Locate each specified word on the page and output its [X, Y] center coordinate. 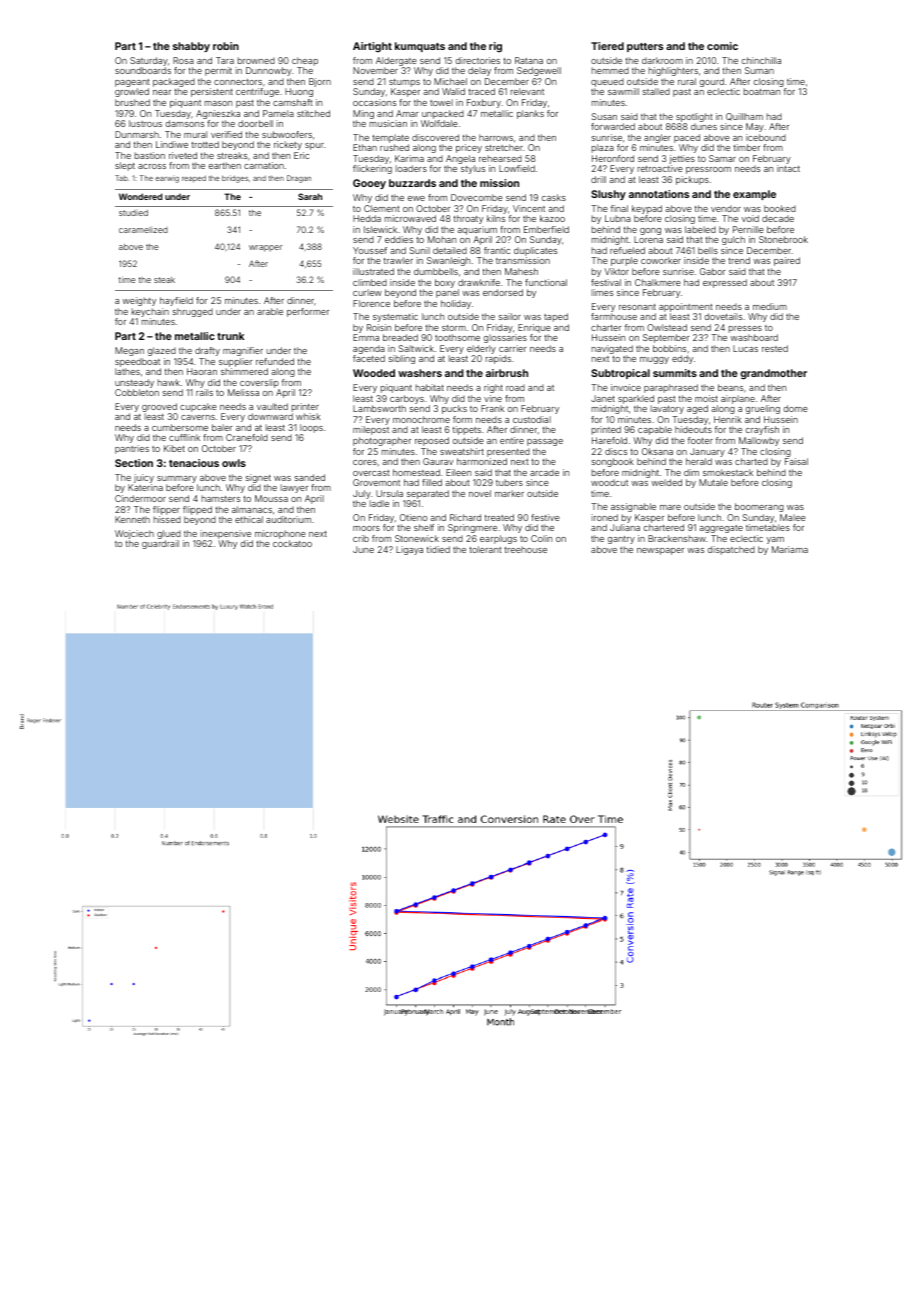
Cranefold [247, 437]
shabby [191, 47]
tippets [467, 430]
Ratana [529, 60]
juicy [144, 478]
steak [164, 280]
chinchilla [761, 60]
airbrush [507, 373]
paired [787, 261]
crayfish [762, 430]
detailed [450, 250]
